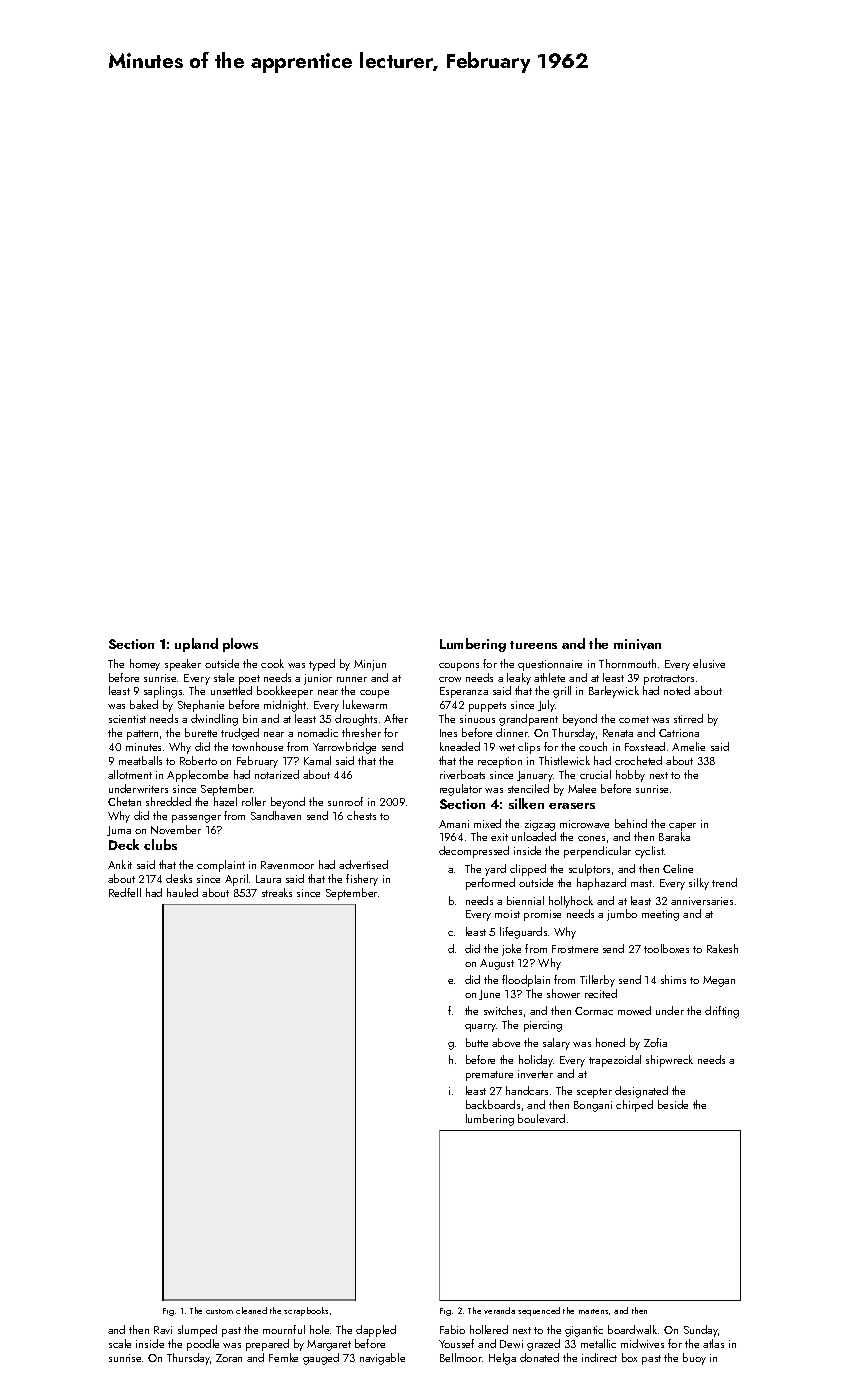 The height and width of the screenshot is (1400, 849). Describe the element at coordinates (276, 815) in the screenshot. I see `Sandhaven` at that location.
